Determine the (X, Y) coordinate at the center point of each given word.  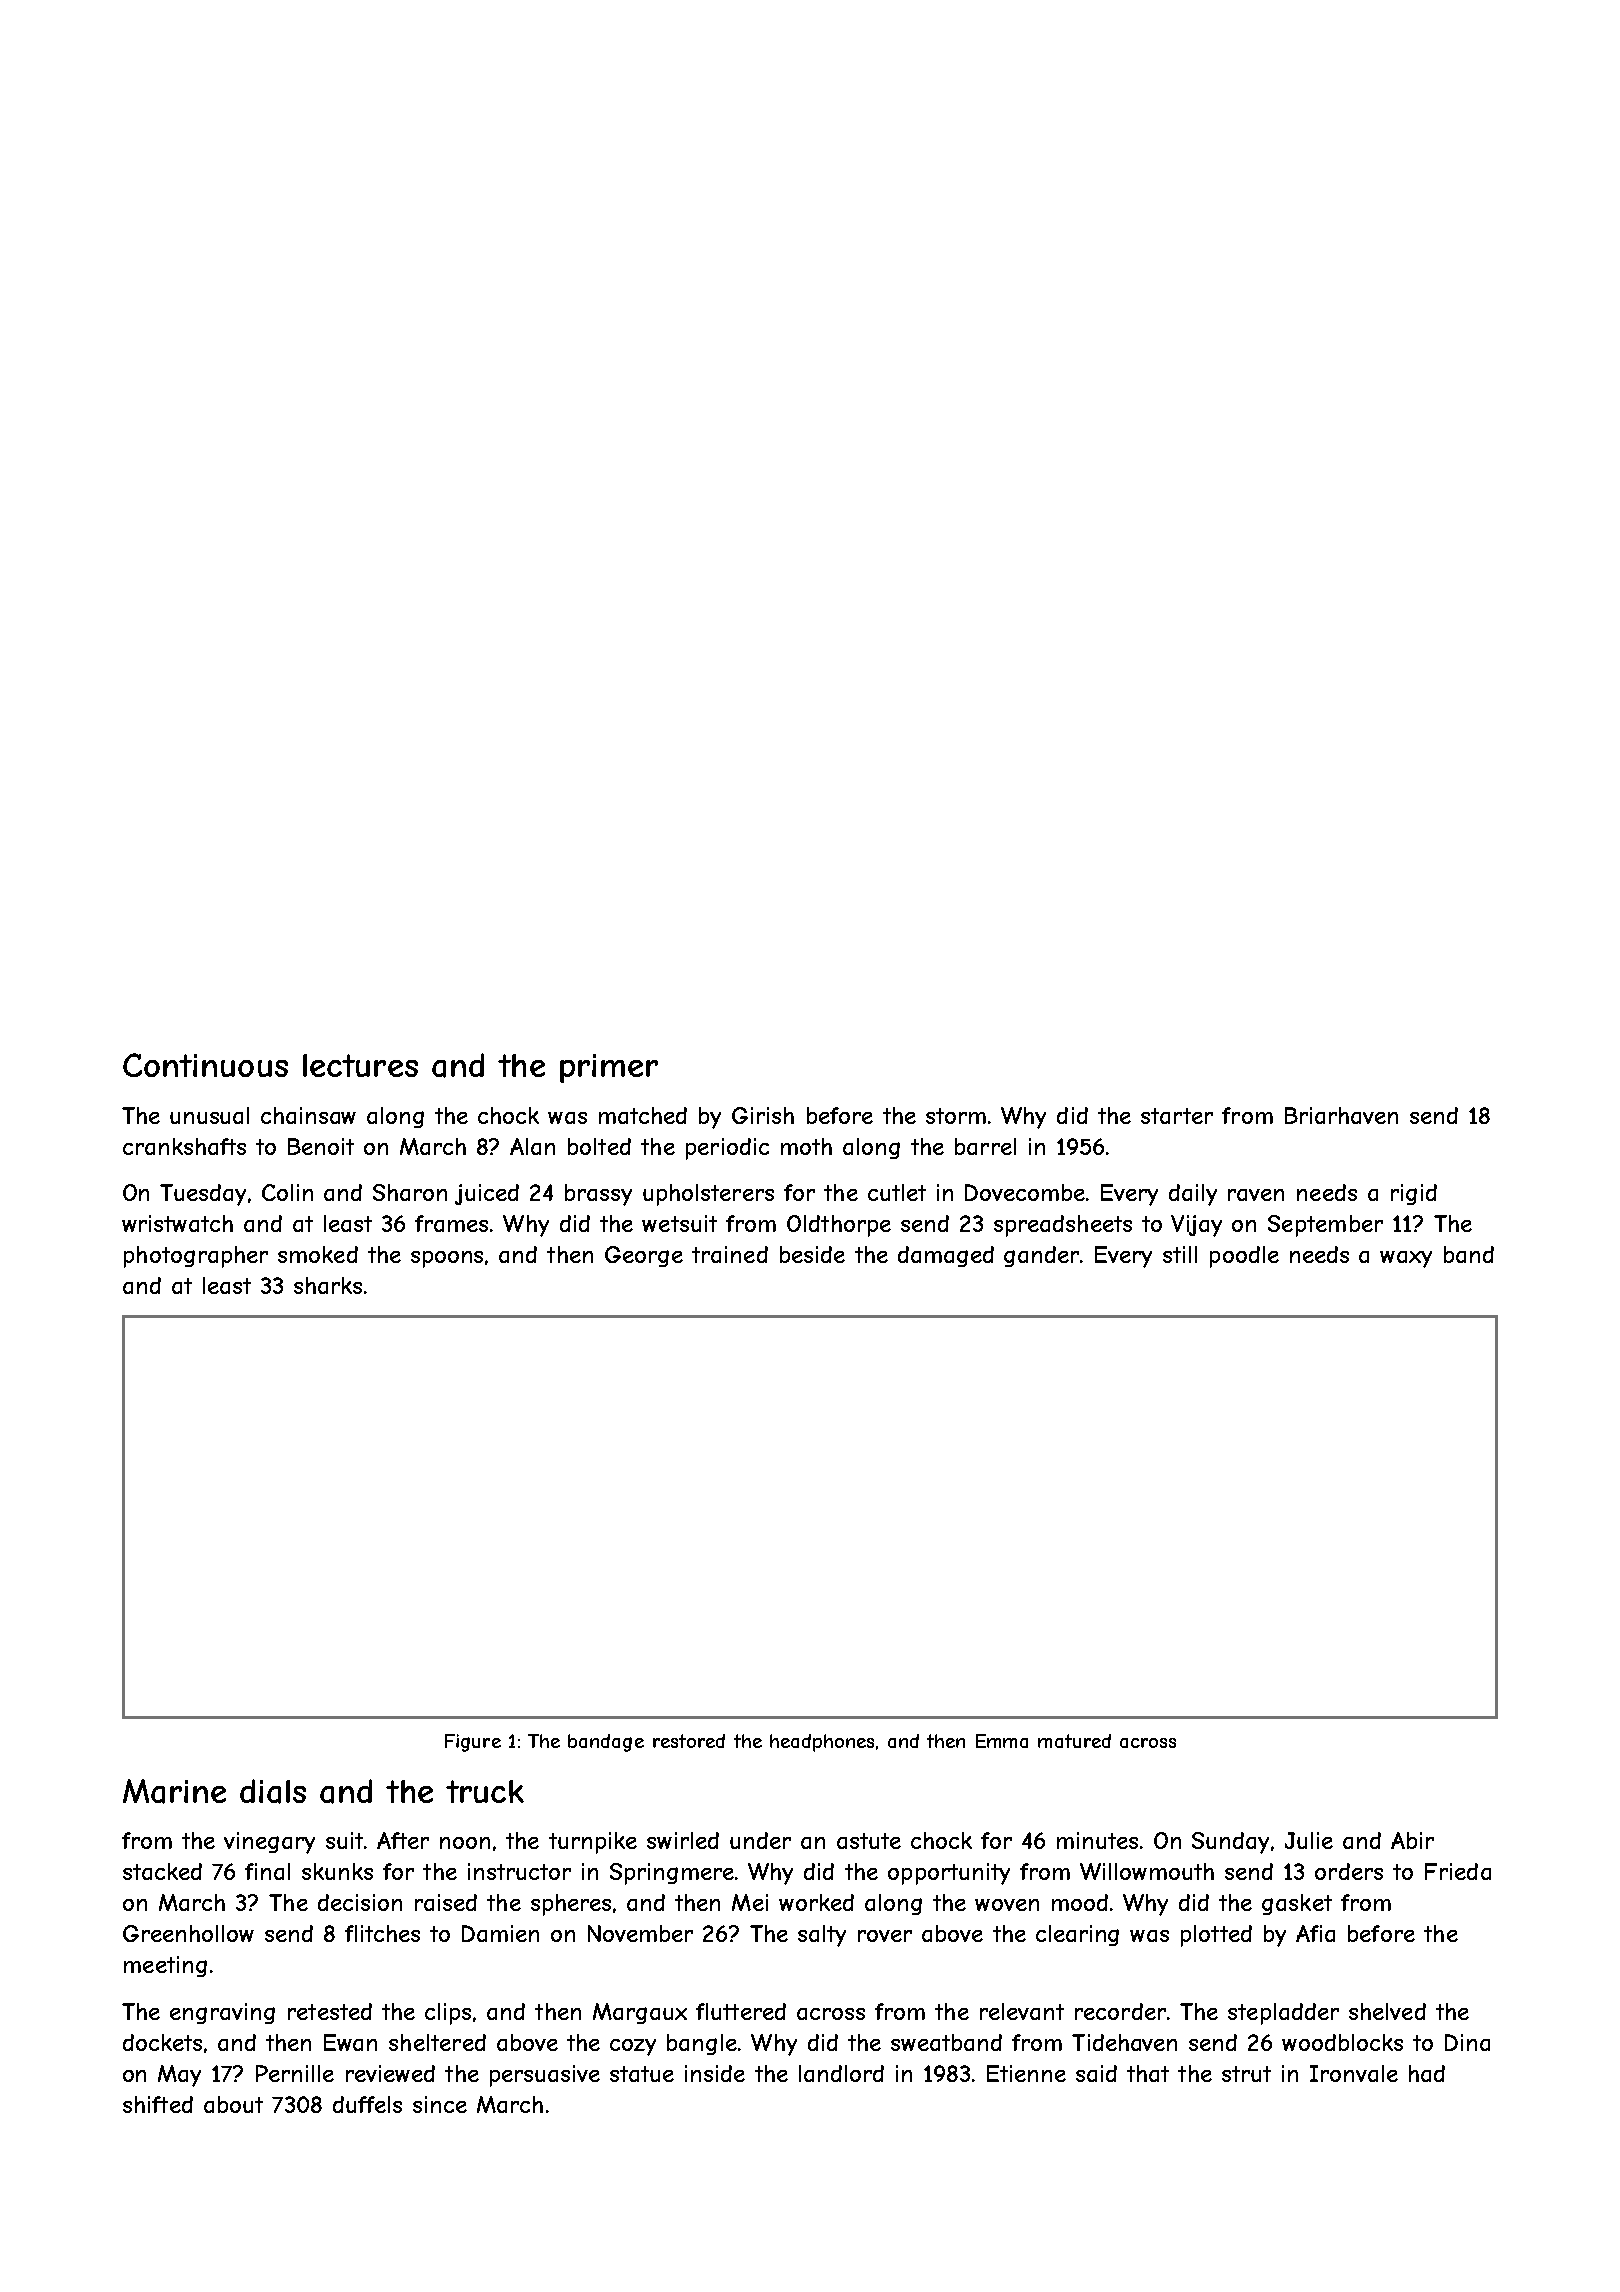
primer (609, 1068)
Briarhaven (1341, 1115)
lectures (360, 1065)
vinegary (269, 1843)
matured (1074, 1741)
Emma (1002, 1741)
